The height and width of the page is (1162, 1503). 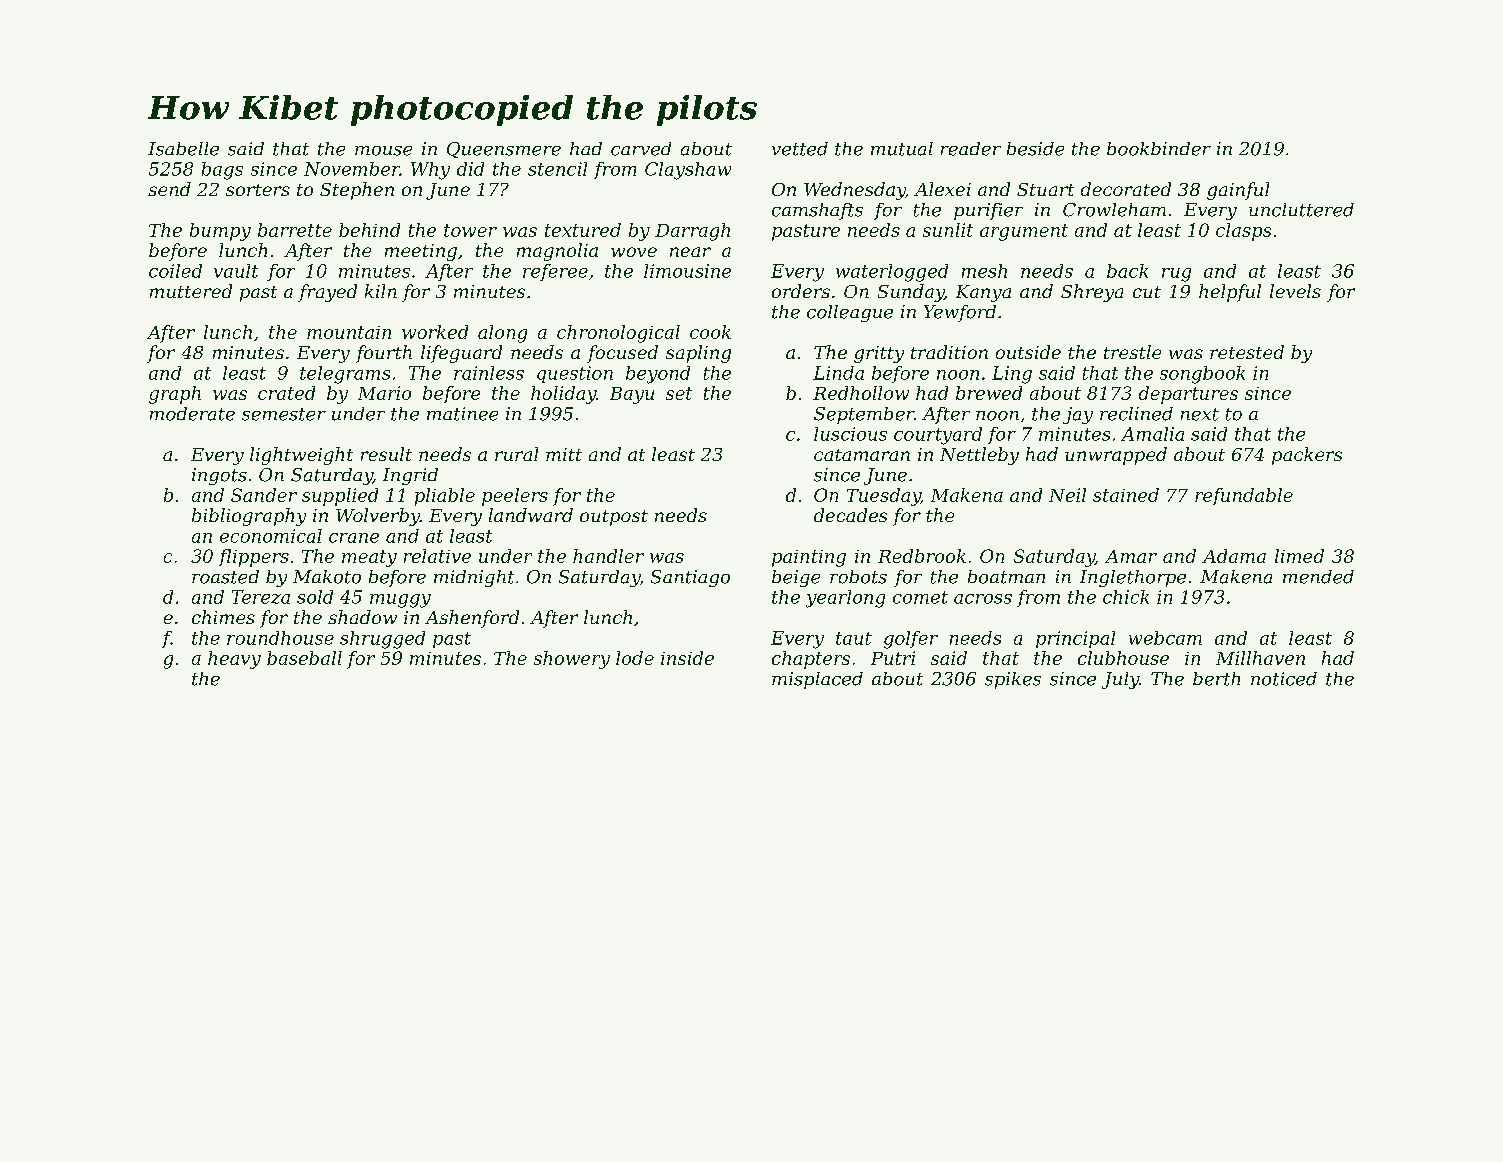 I want to click on bookbinder, so click(x=1159, y=149).
